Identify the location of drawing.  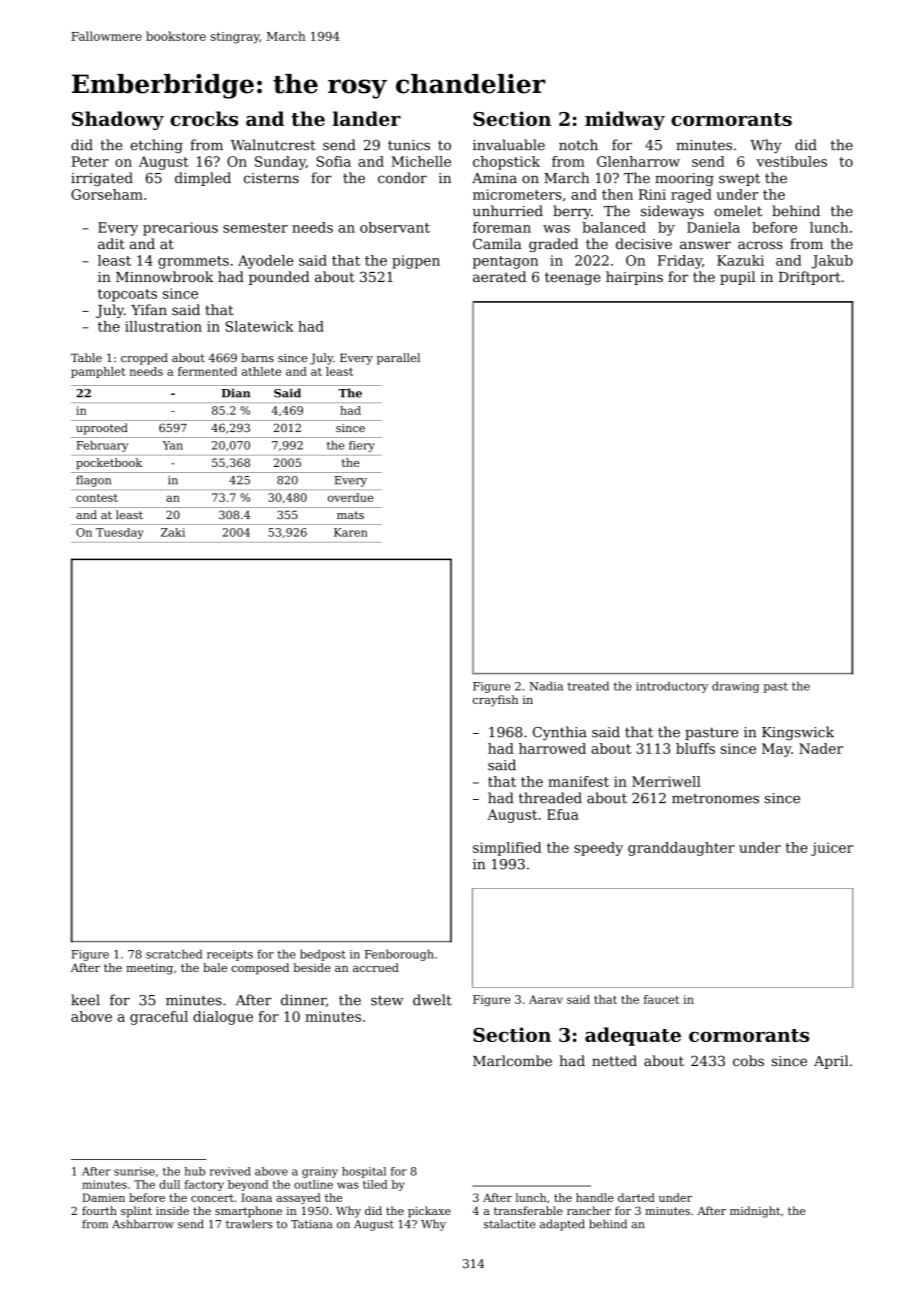
(735, 687).
